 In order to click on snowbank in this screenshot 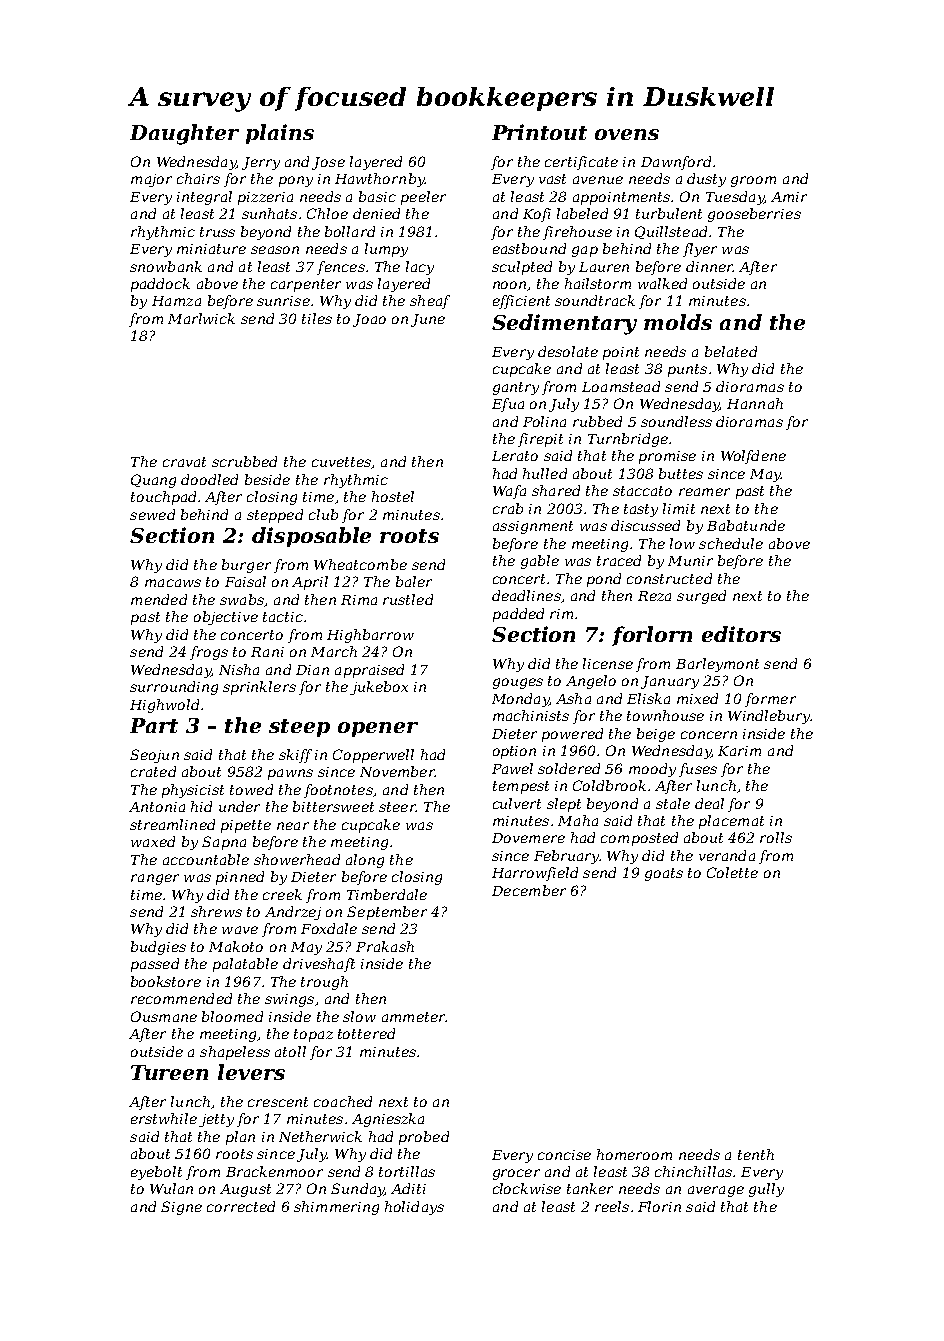, I will do `click(166, 266)`.
